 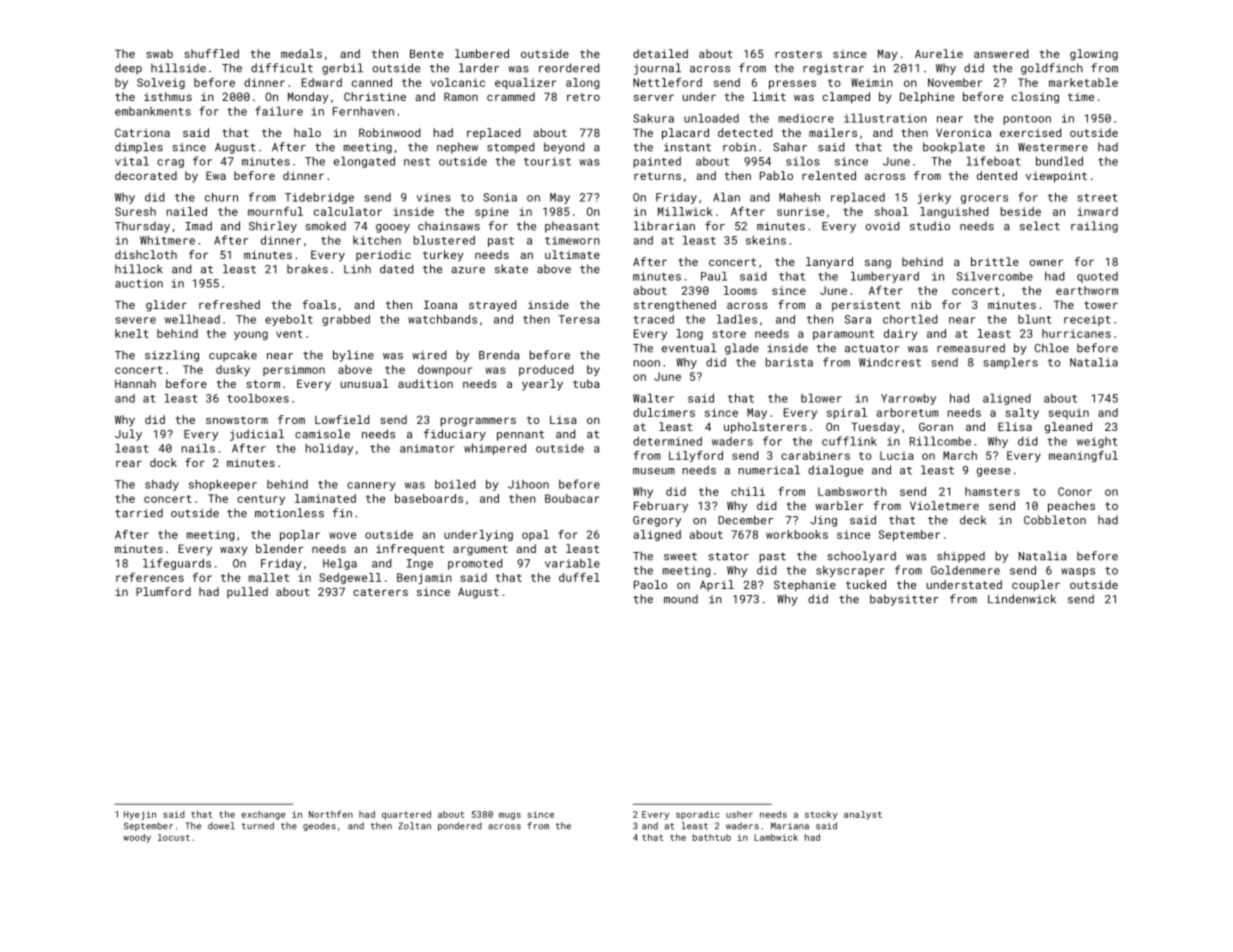 I want to click on pulled, so click(x=247, y=592).
